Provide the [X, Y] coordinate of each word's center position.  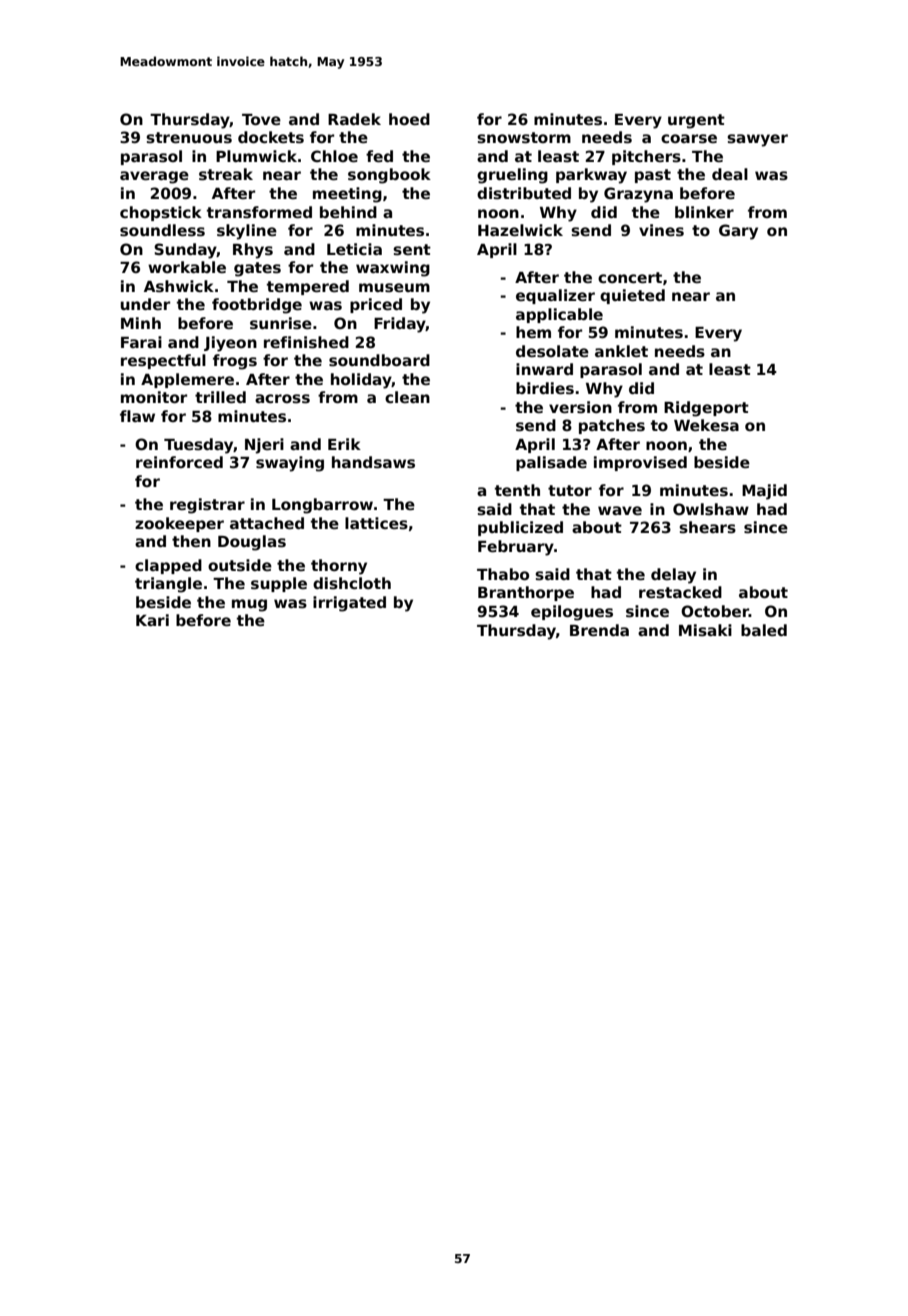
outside [240, 565]
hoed [409, 119]
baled [764, 630]
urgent [696, 121]
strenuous [189, 138]
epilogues [572, 613]
